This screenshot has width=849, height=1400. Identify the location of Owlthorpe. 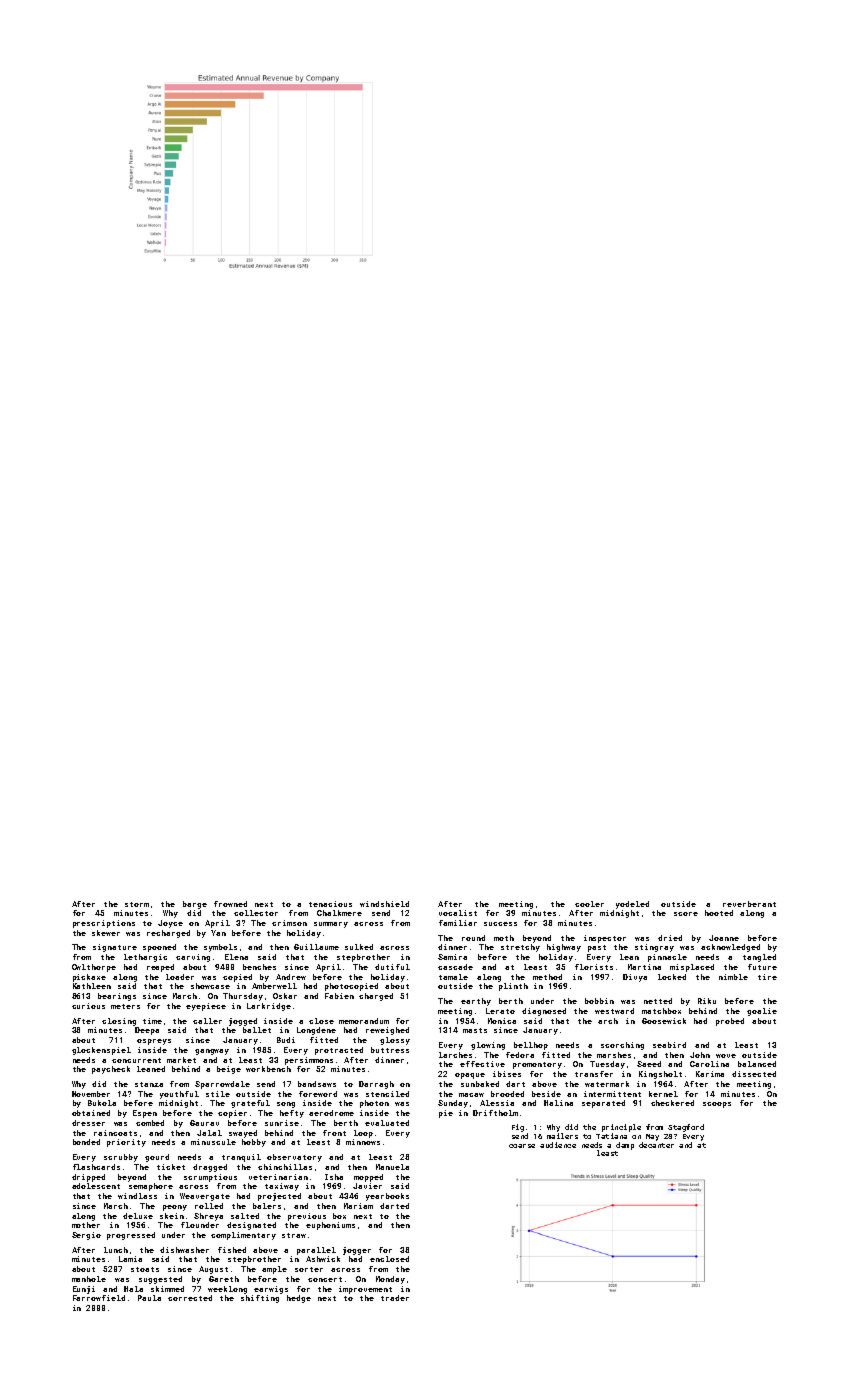
(94, 968).
